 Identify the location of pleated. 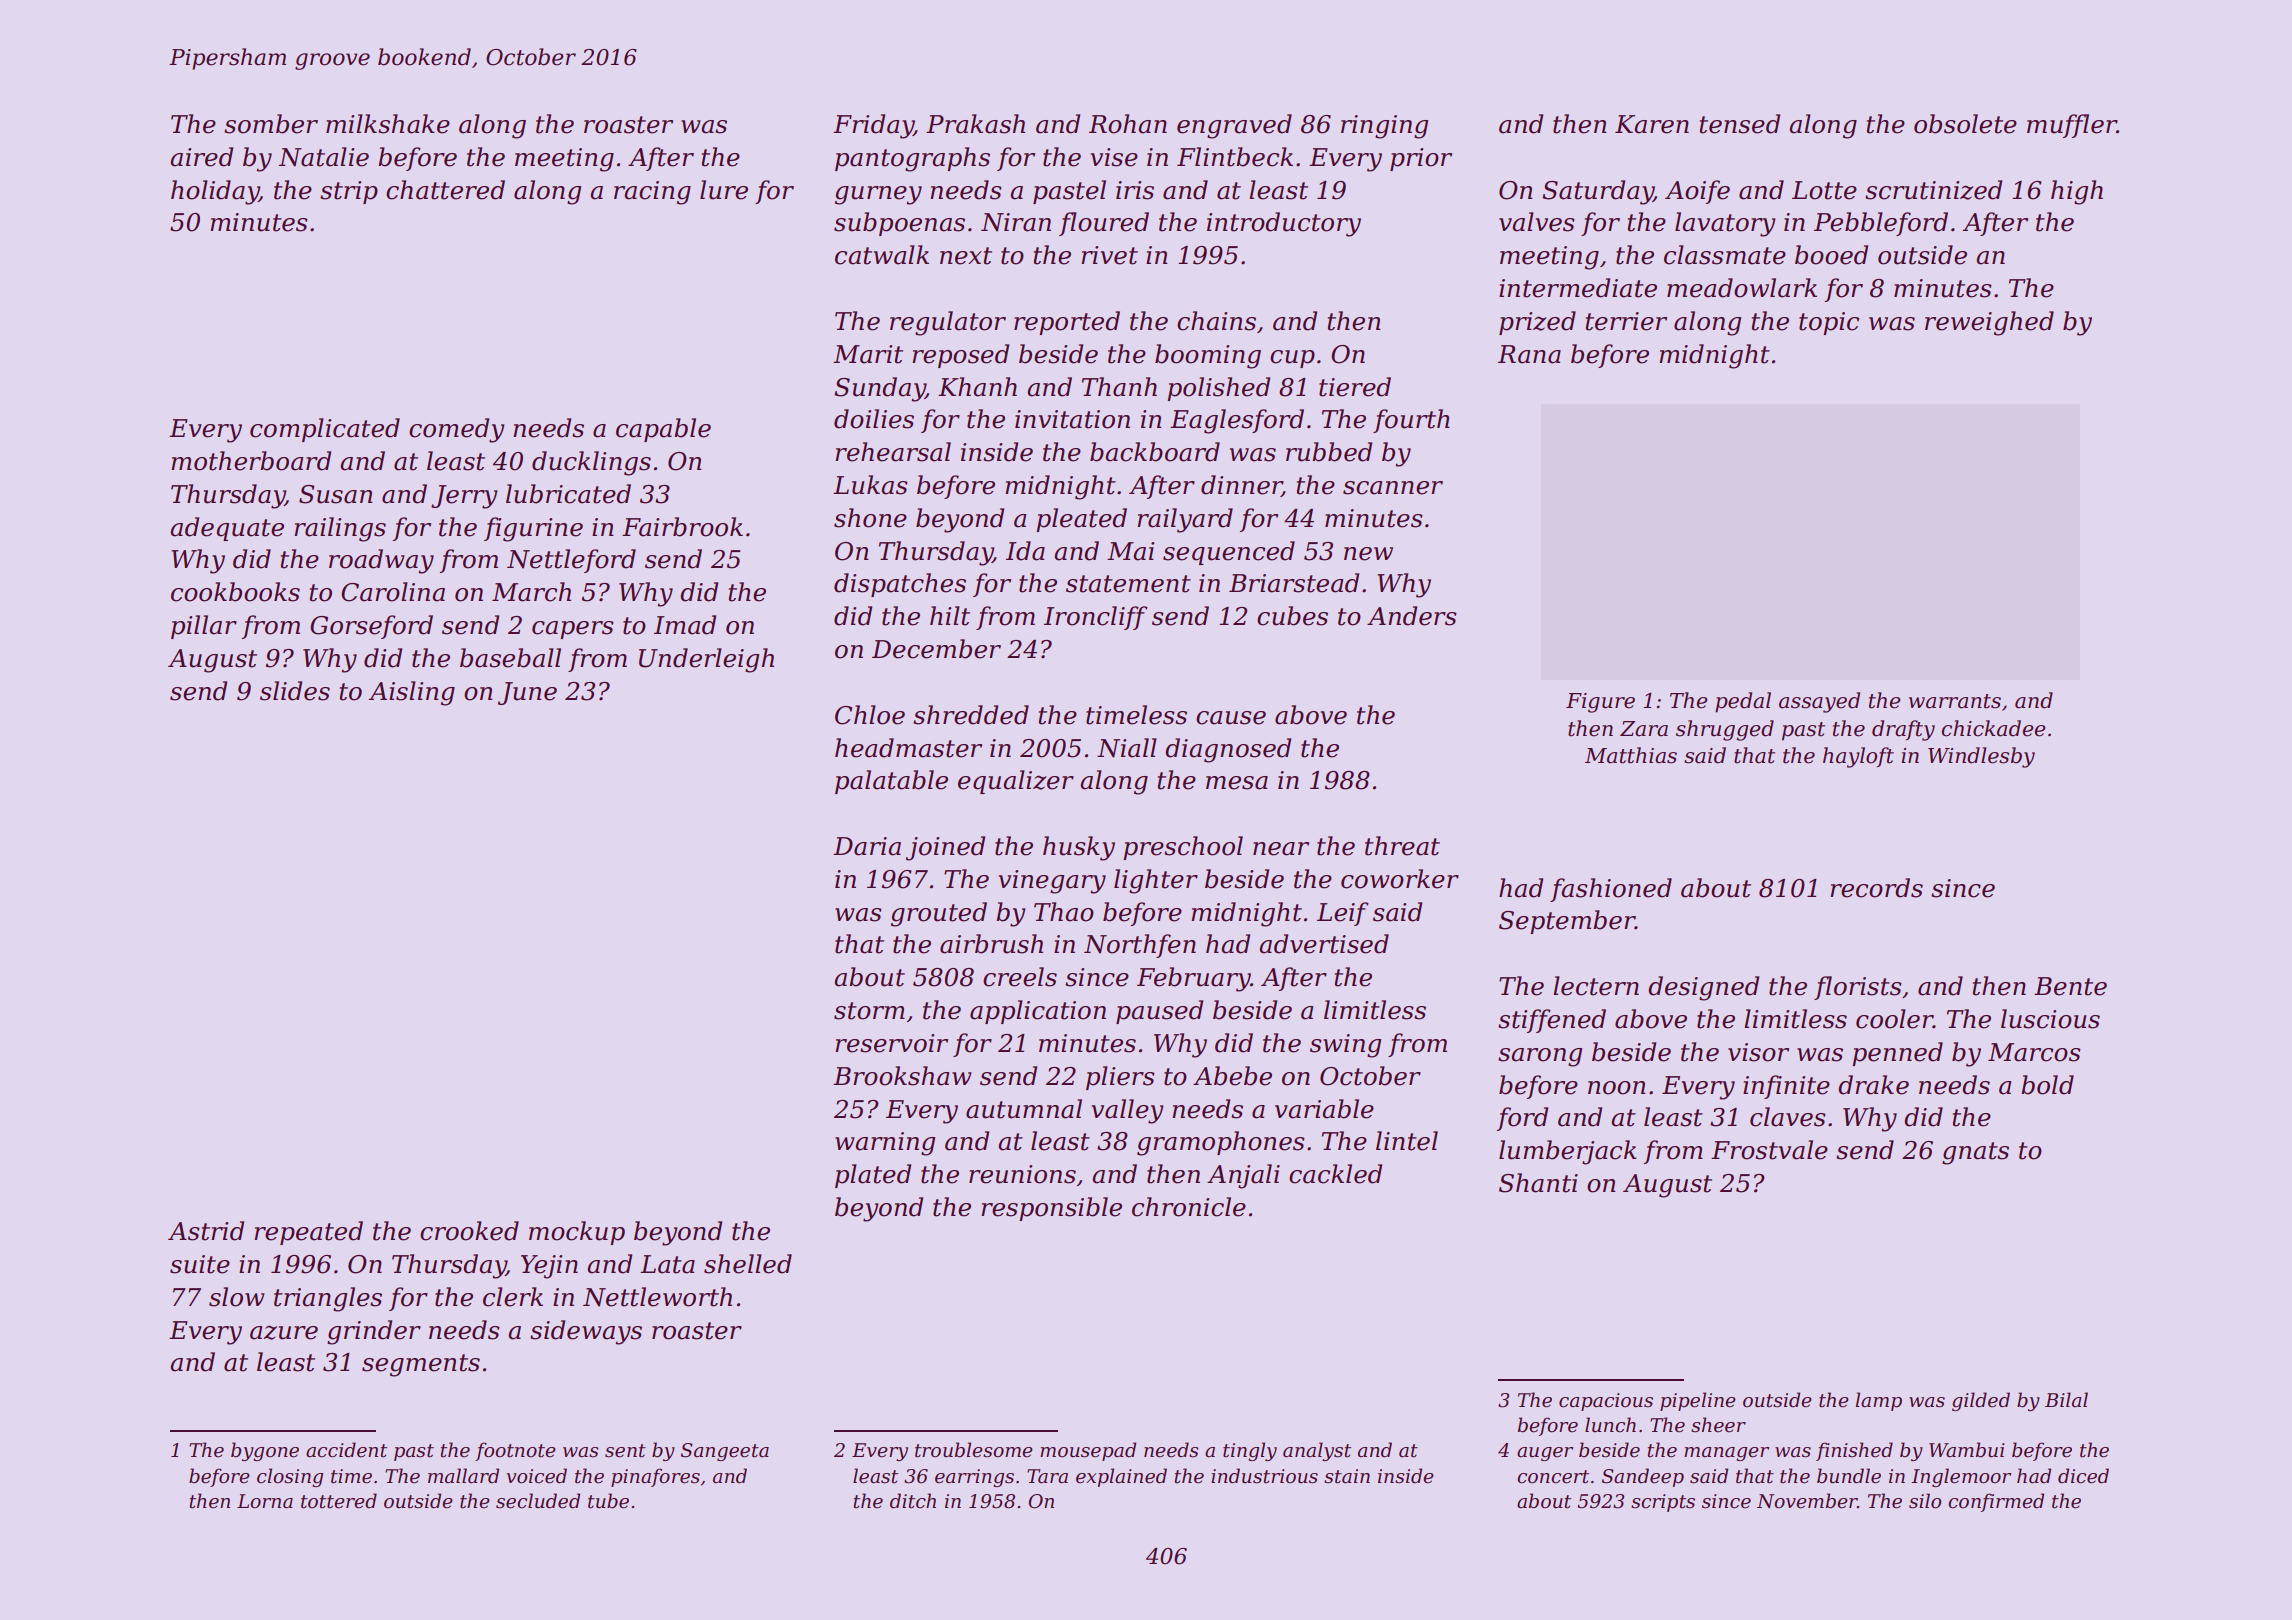
(1081, 520).
